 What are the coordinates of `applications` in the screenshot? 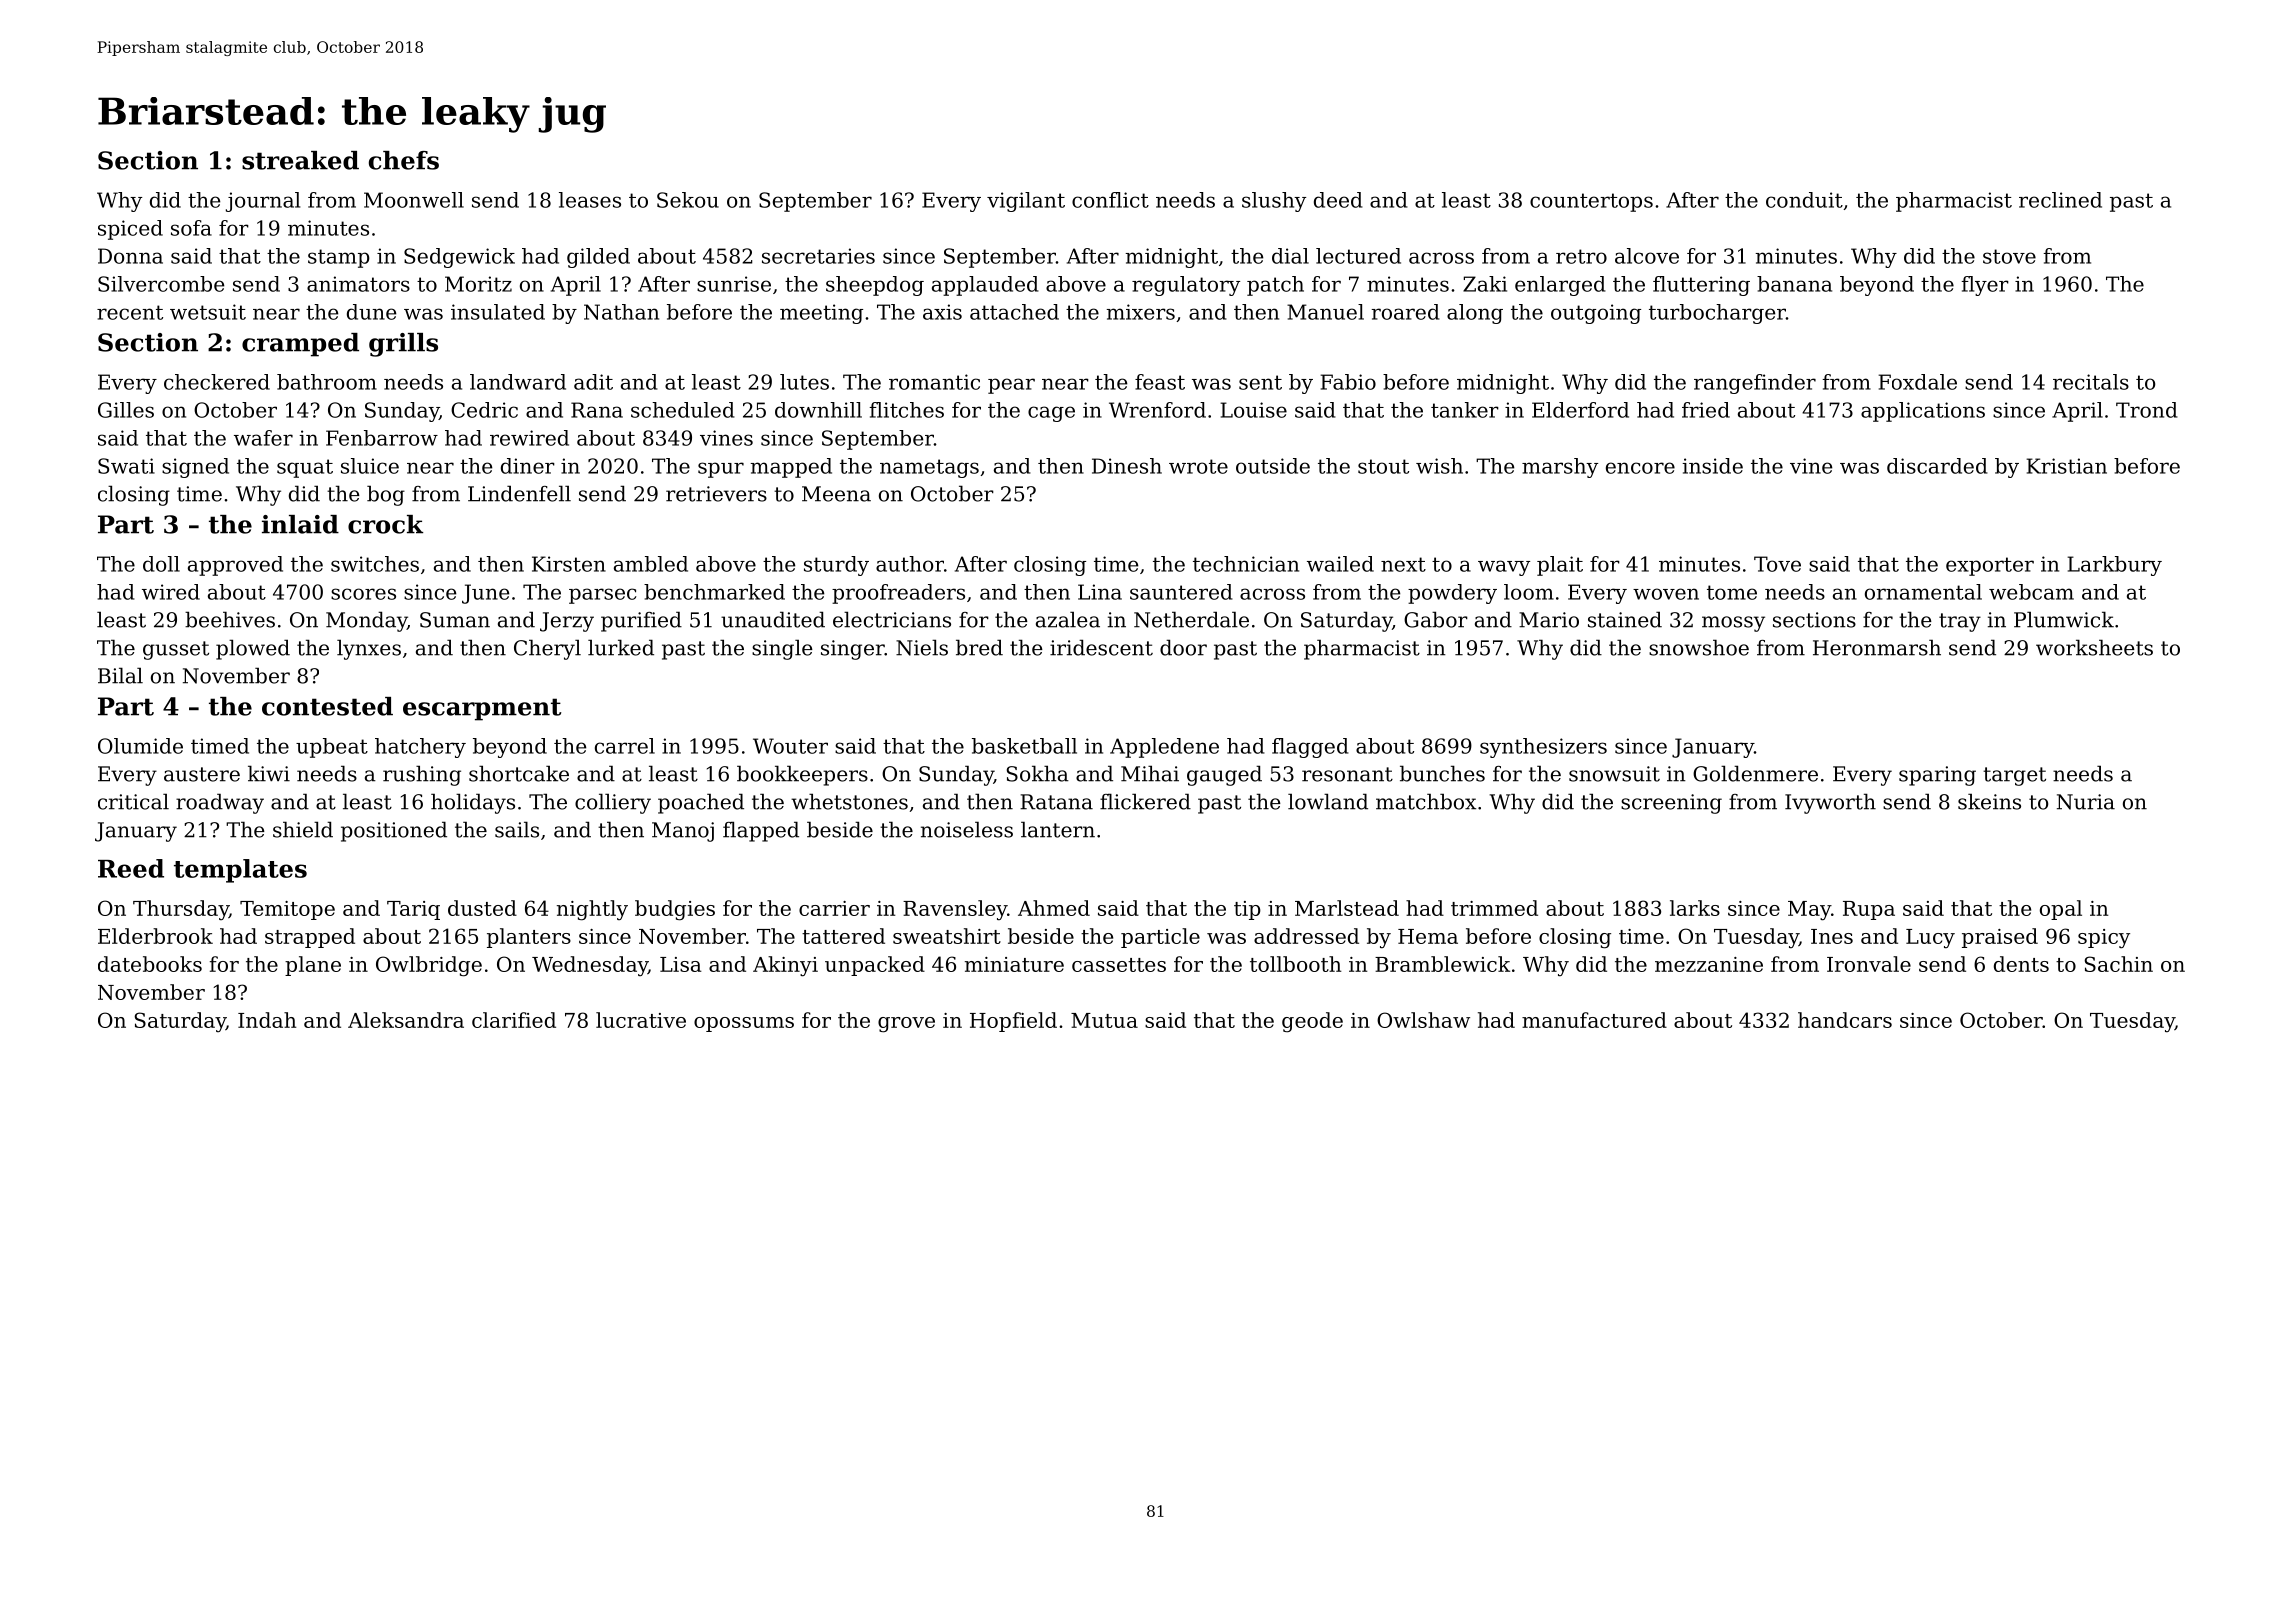 It's located at (1923, 412).
